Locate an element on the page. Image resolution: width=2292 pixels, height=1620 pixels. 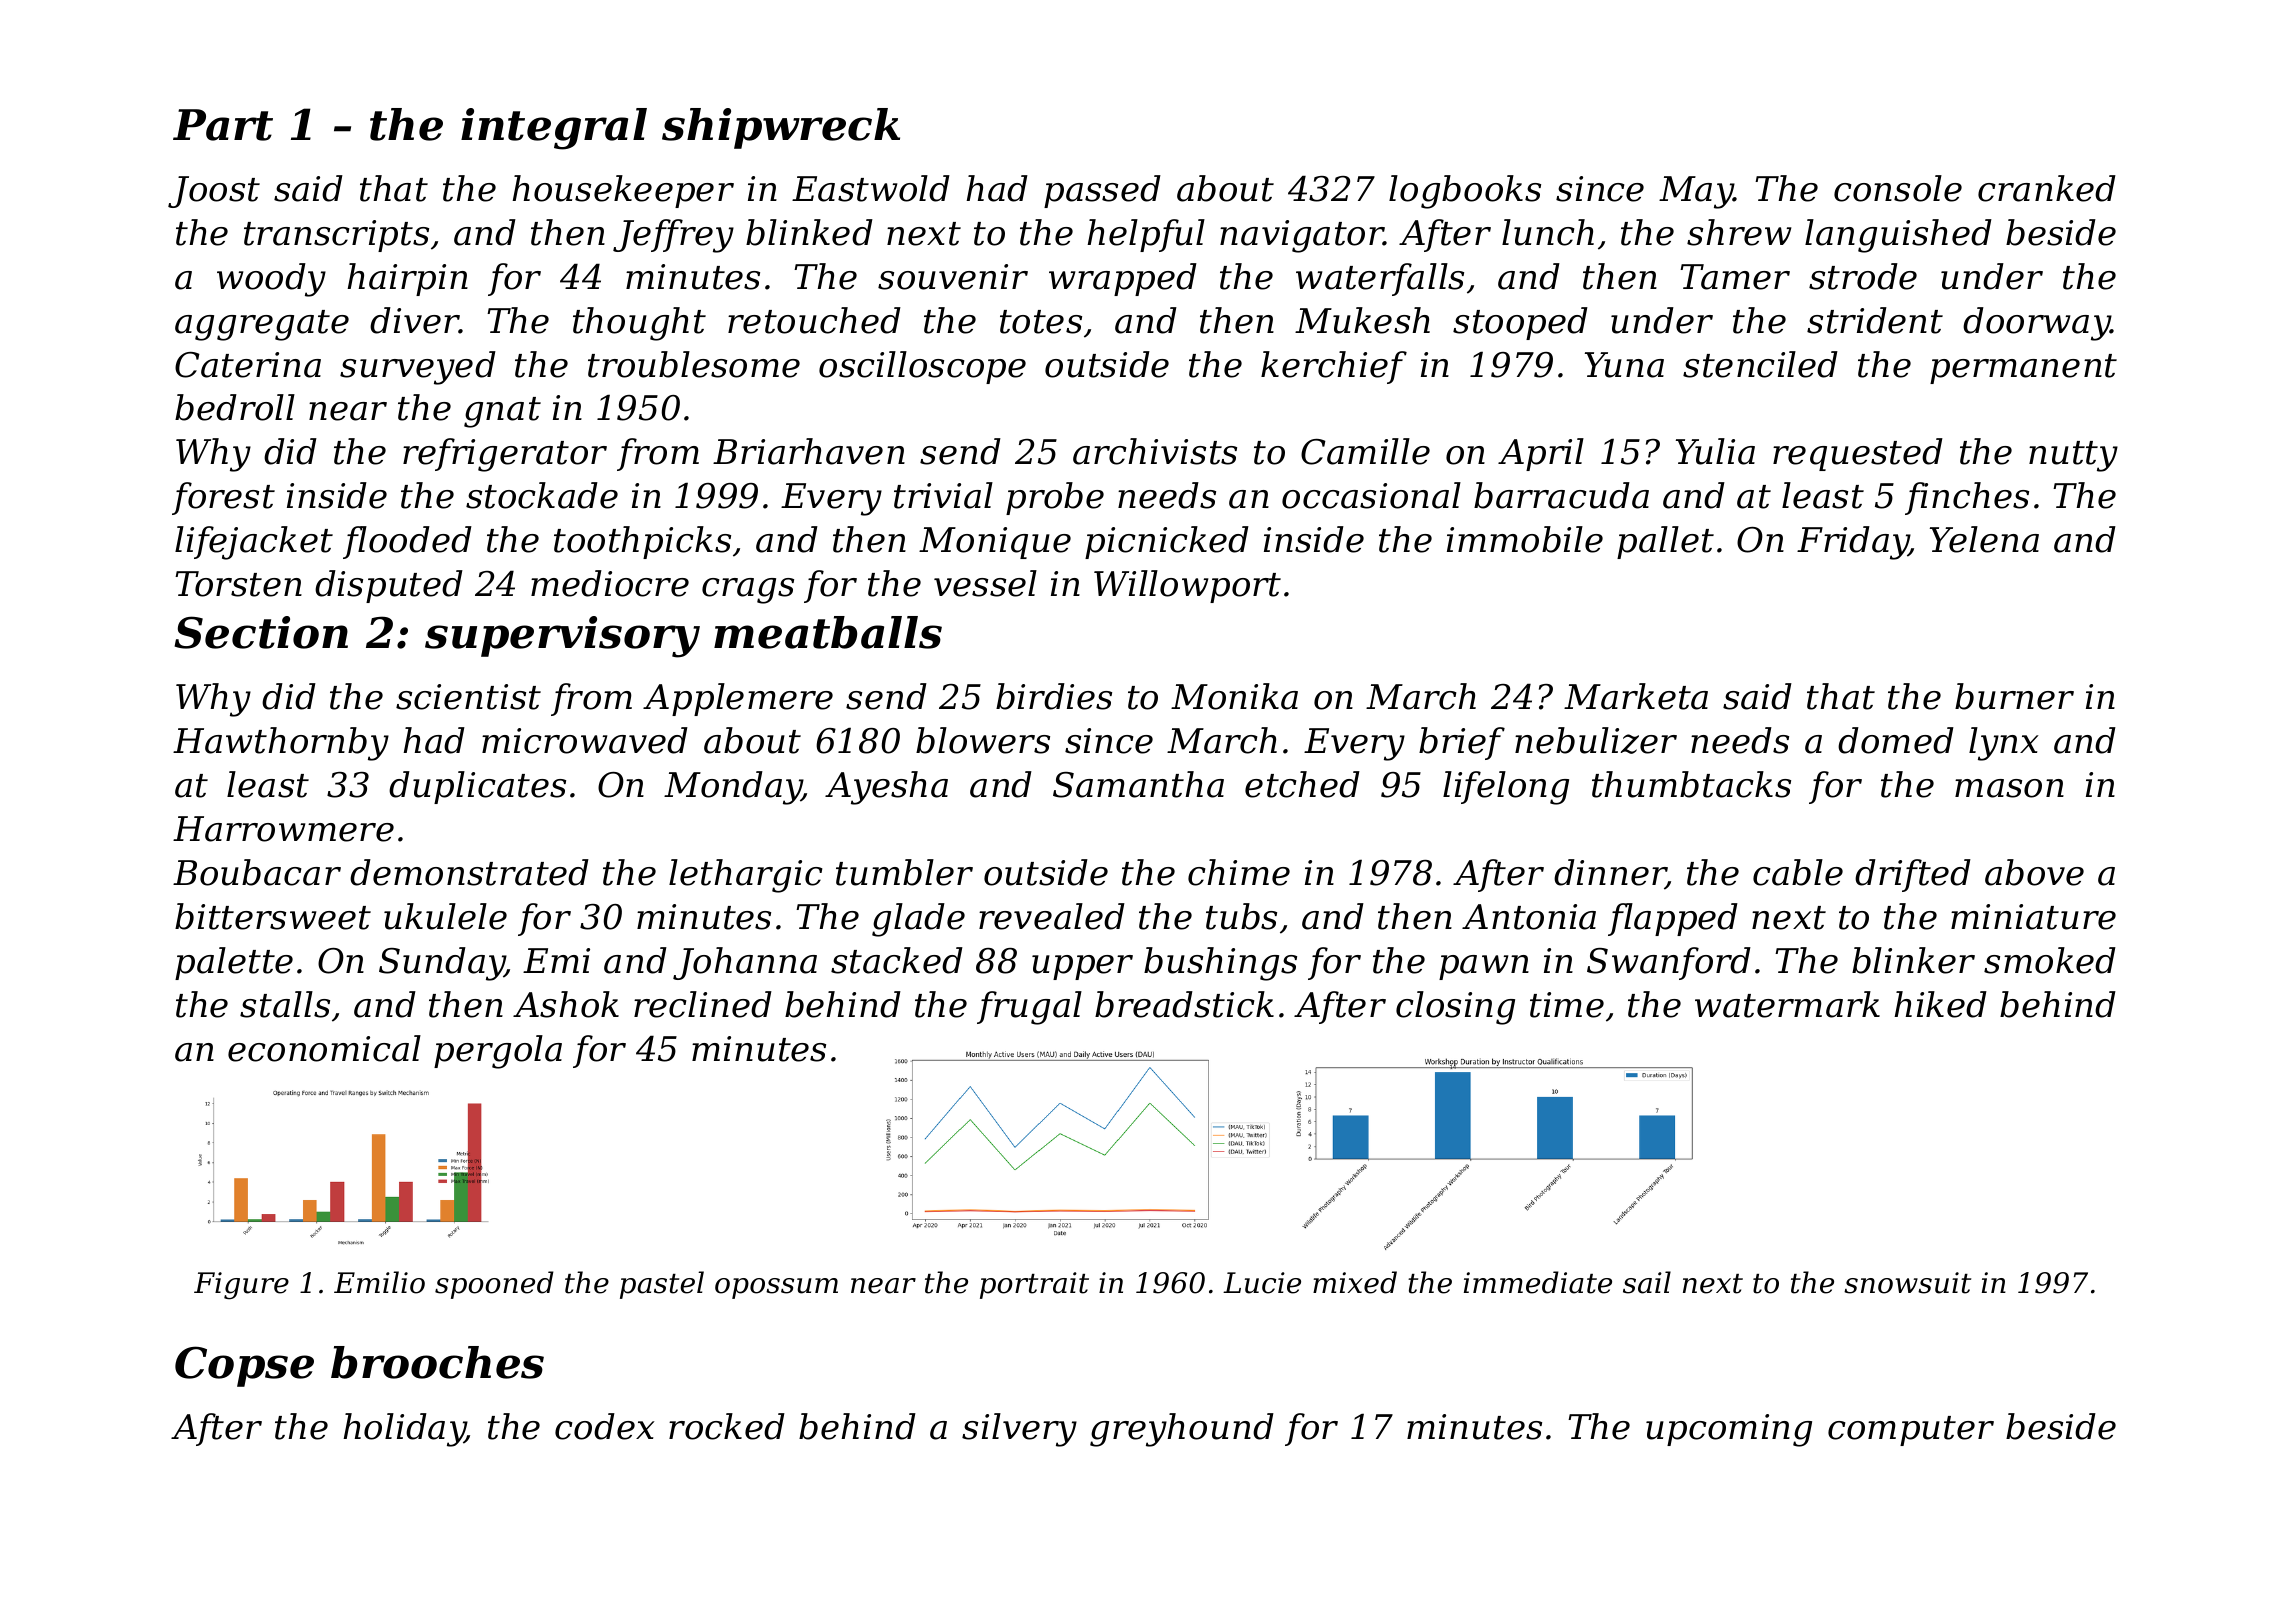
Ayesha is located at coordinates (886, 788).
